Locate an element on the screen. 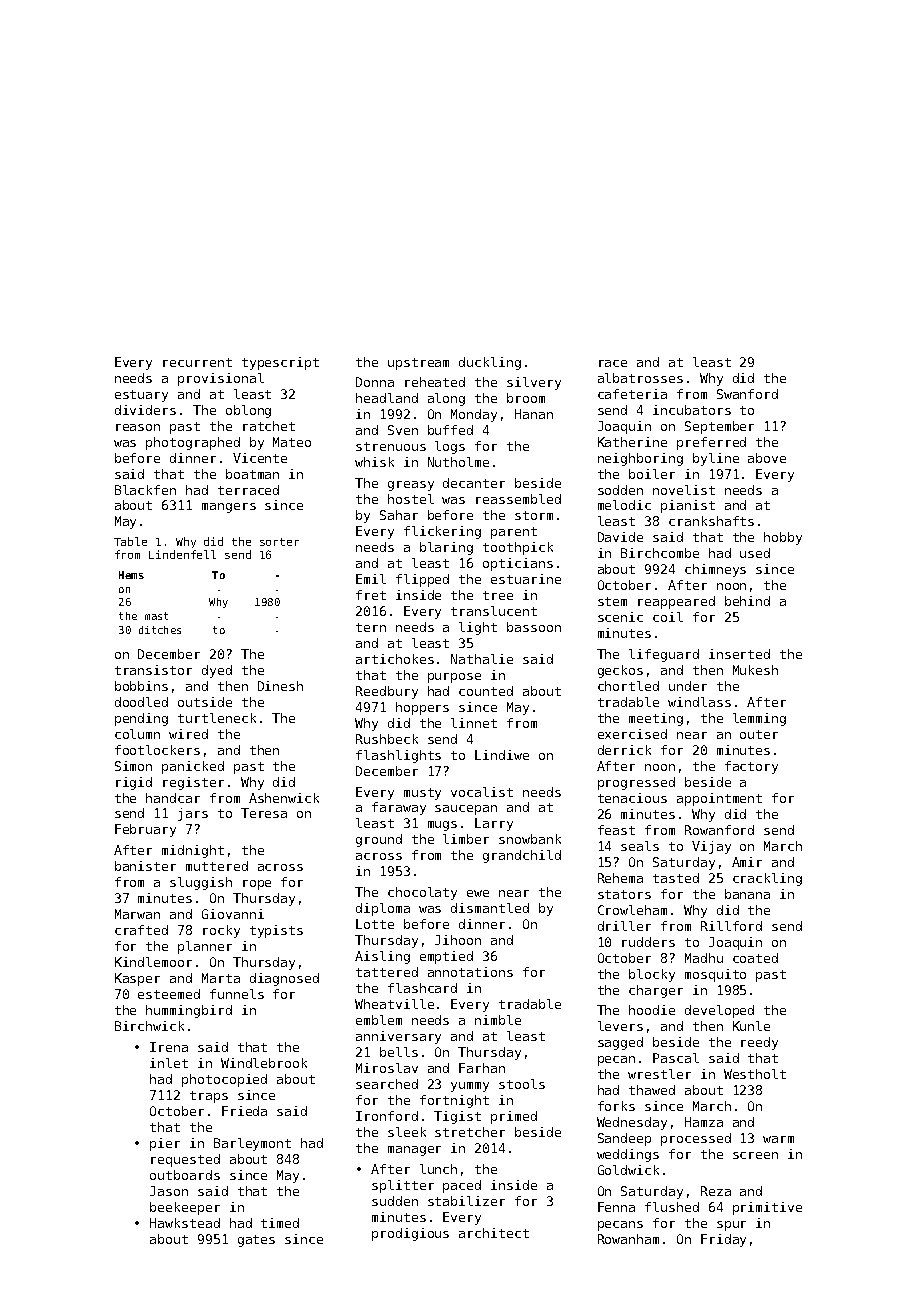 The width and height of the screenshot is (924, 1308). flipped is located at coordinates (422, 580).
